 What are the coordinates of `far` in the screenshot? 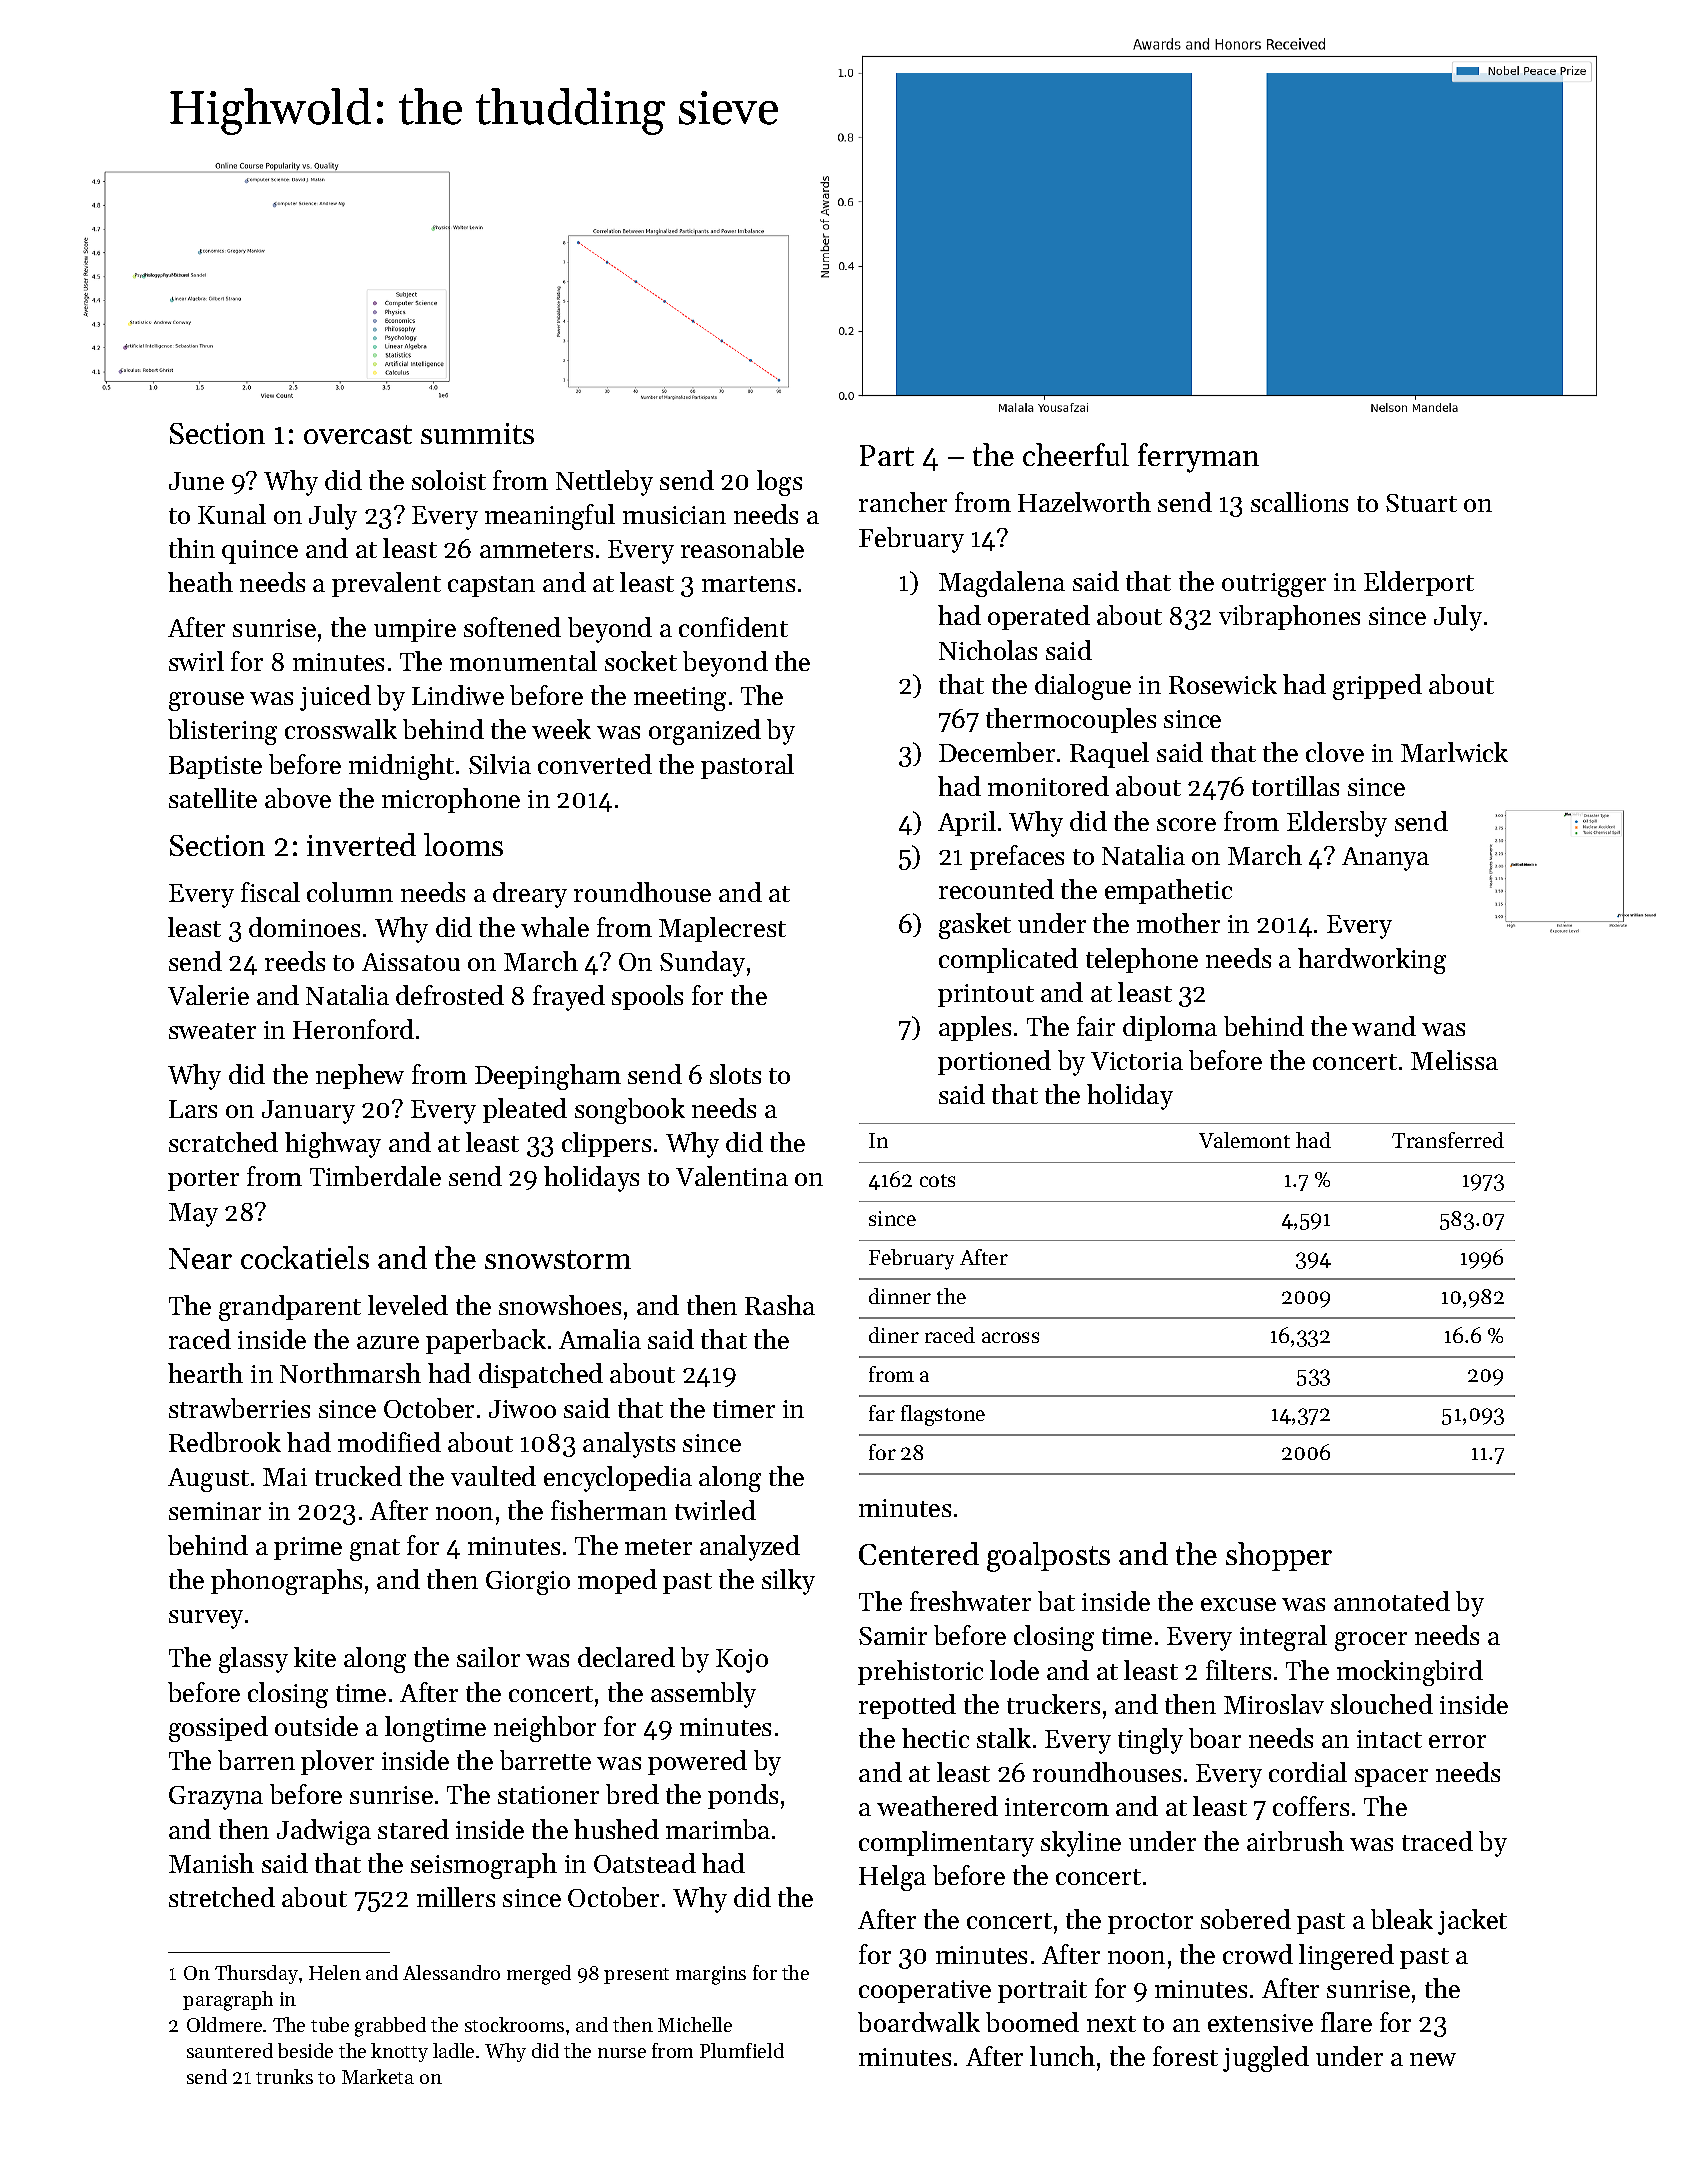 It's located at (882, 1413).
